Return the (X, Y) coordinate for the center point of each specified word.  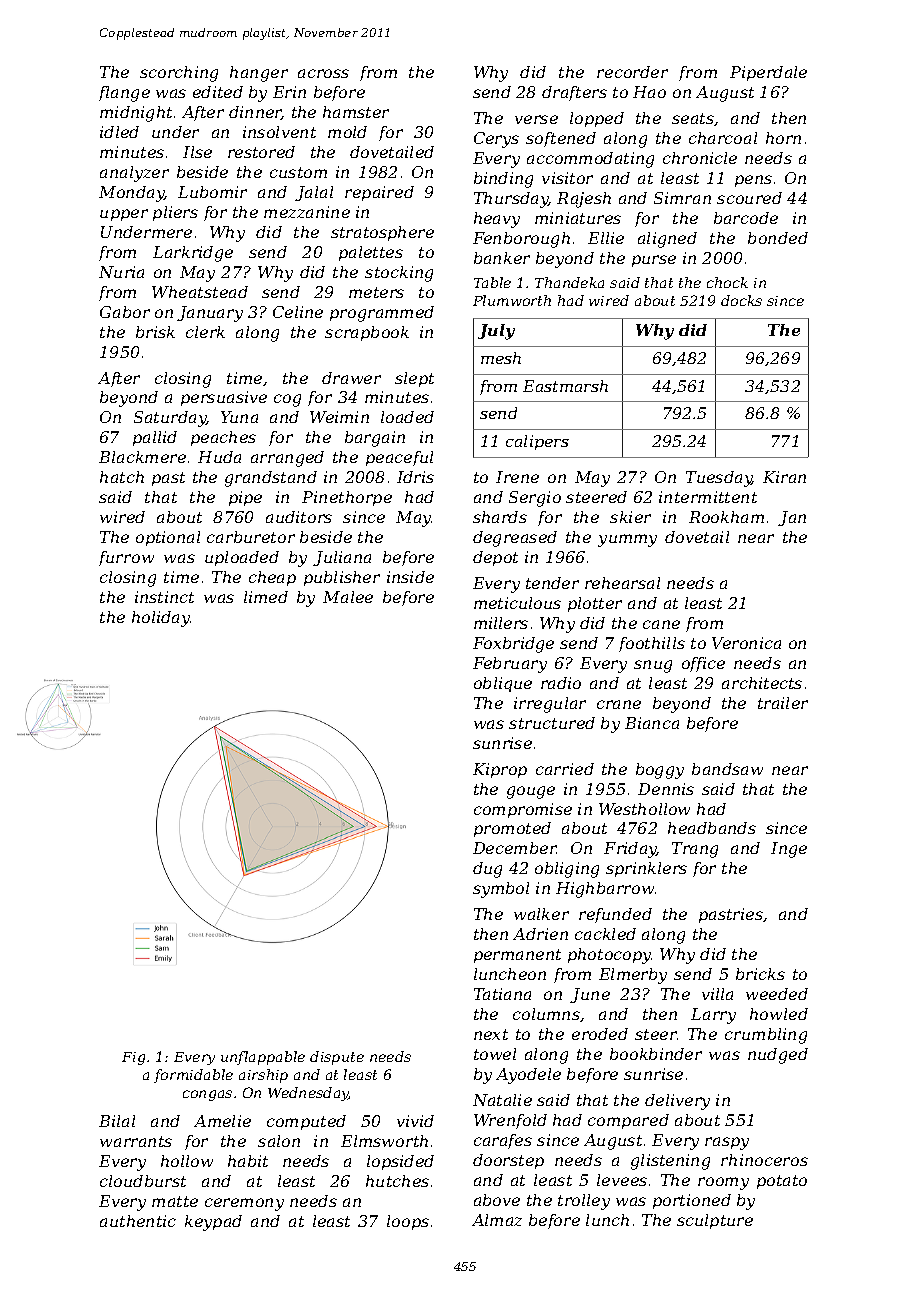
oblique (503, 684)
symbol (501, 890)
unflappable (263, 1058)
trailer (783, 703)
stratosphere (382, 233)
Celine (298, 312)
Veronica (746, 643)
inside (410, 577)
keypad (213, 1223)
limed (266, 597)
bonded (778, 238)
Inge (789, 850)
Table (492, 282)
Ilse (197, 152)
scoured (749, 198)
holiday (161, 619)
